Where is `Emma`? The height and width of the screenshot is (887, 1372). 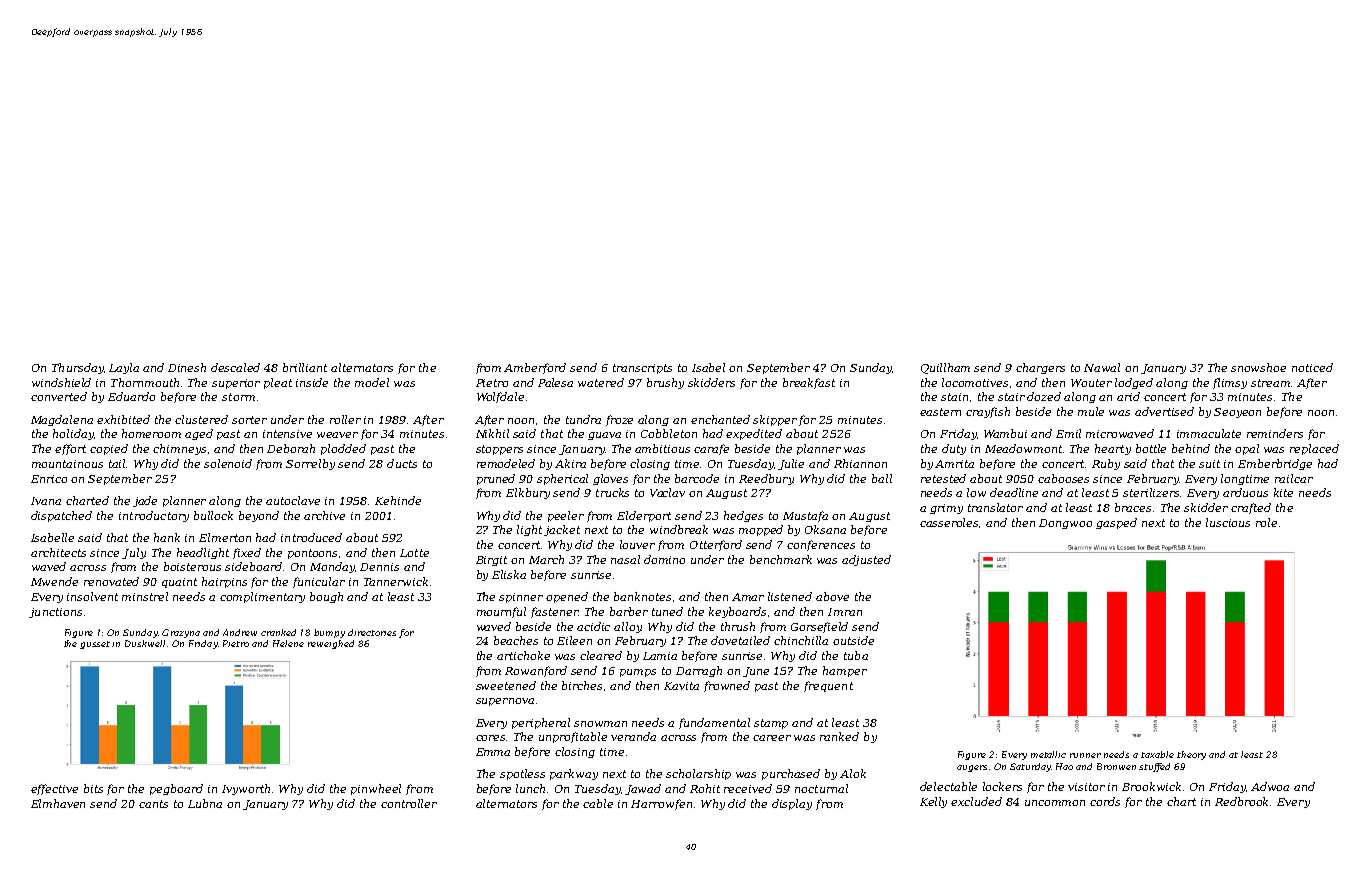 Emma is located at coordinates (493, 752).
